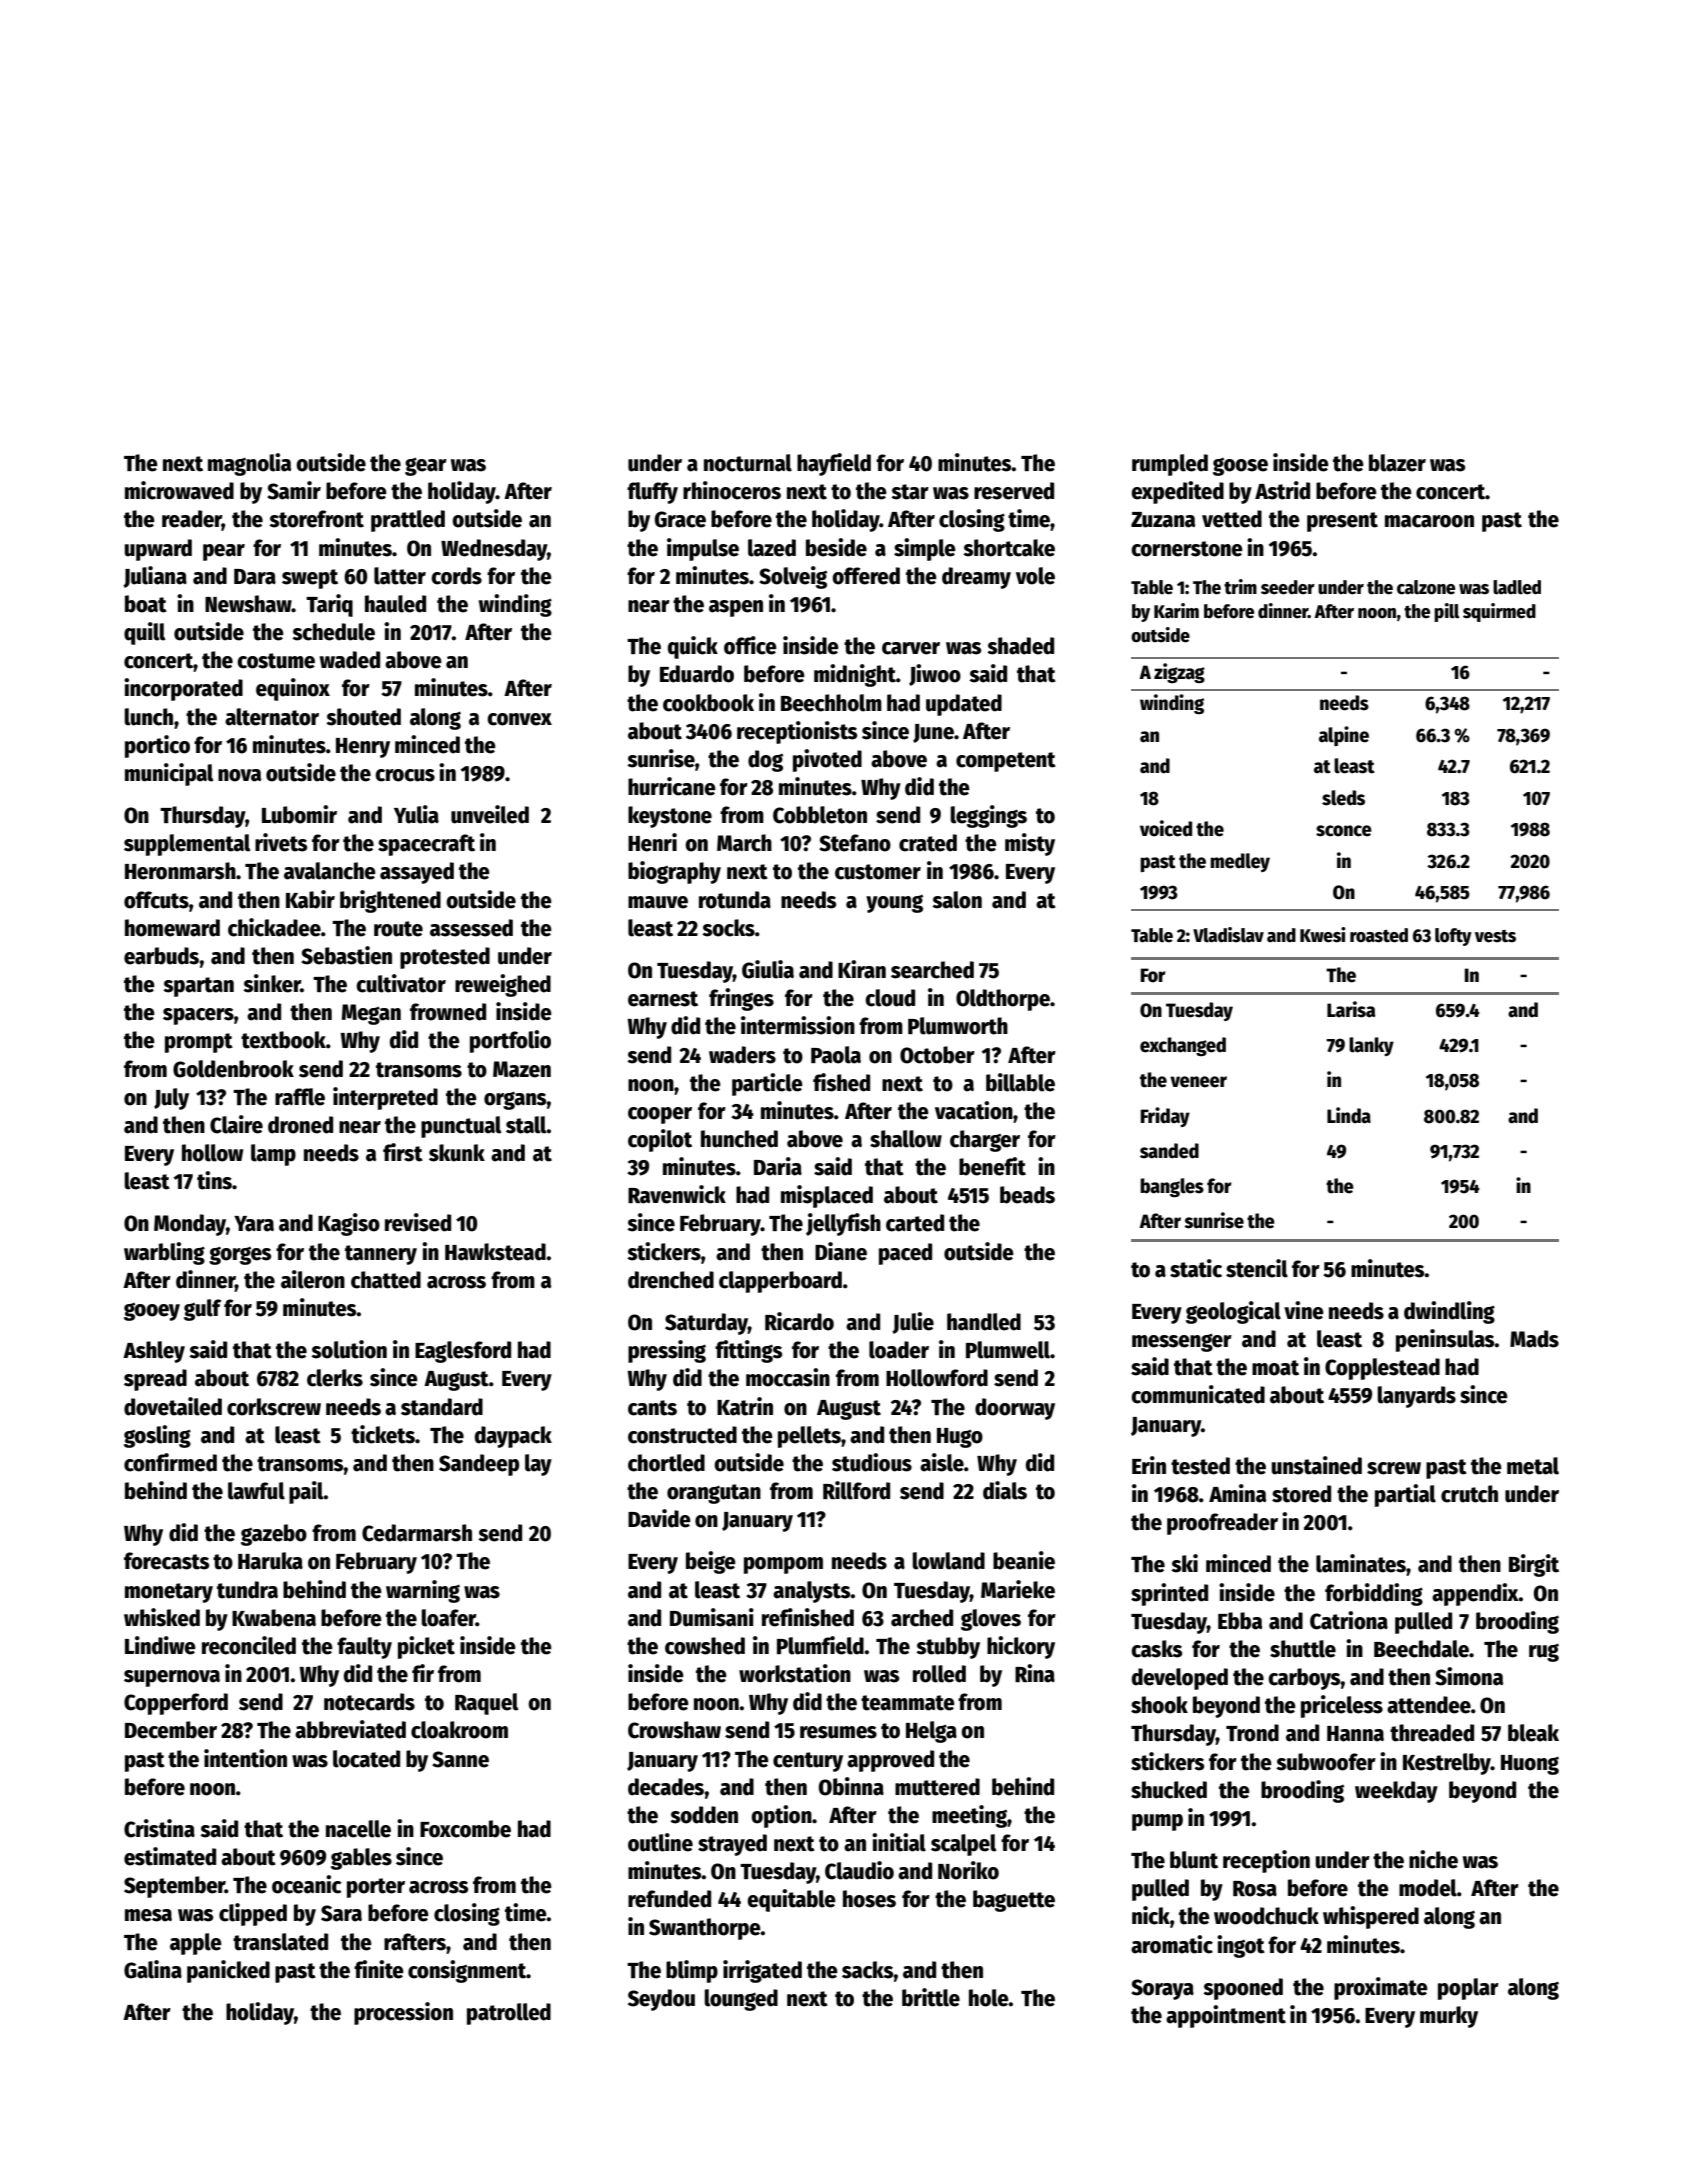  I want to click on lanyards, so click(1416, 1397).
